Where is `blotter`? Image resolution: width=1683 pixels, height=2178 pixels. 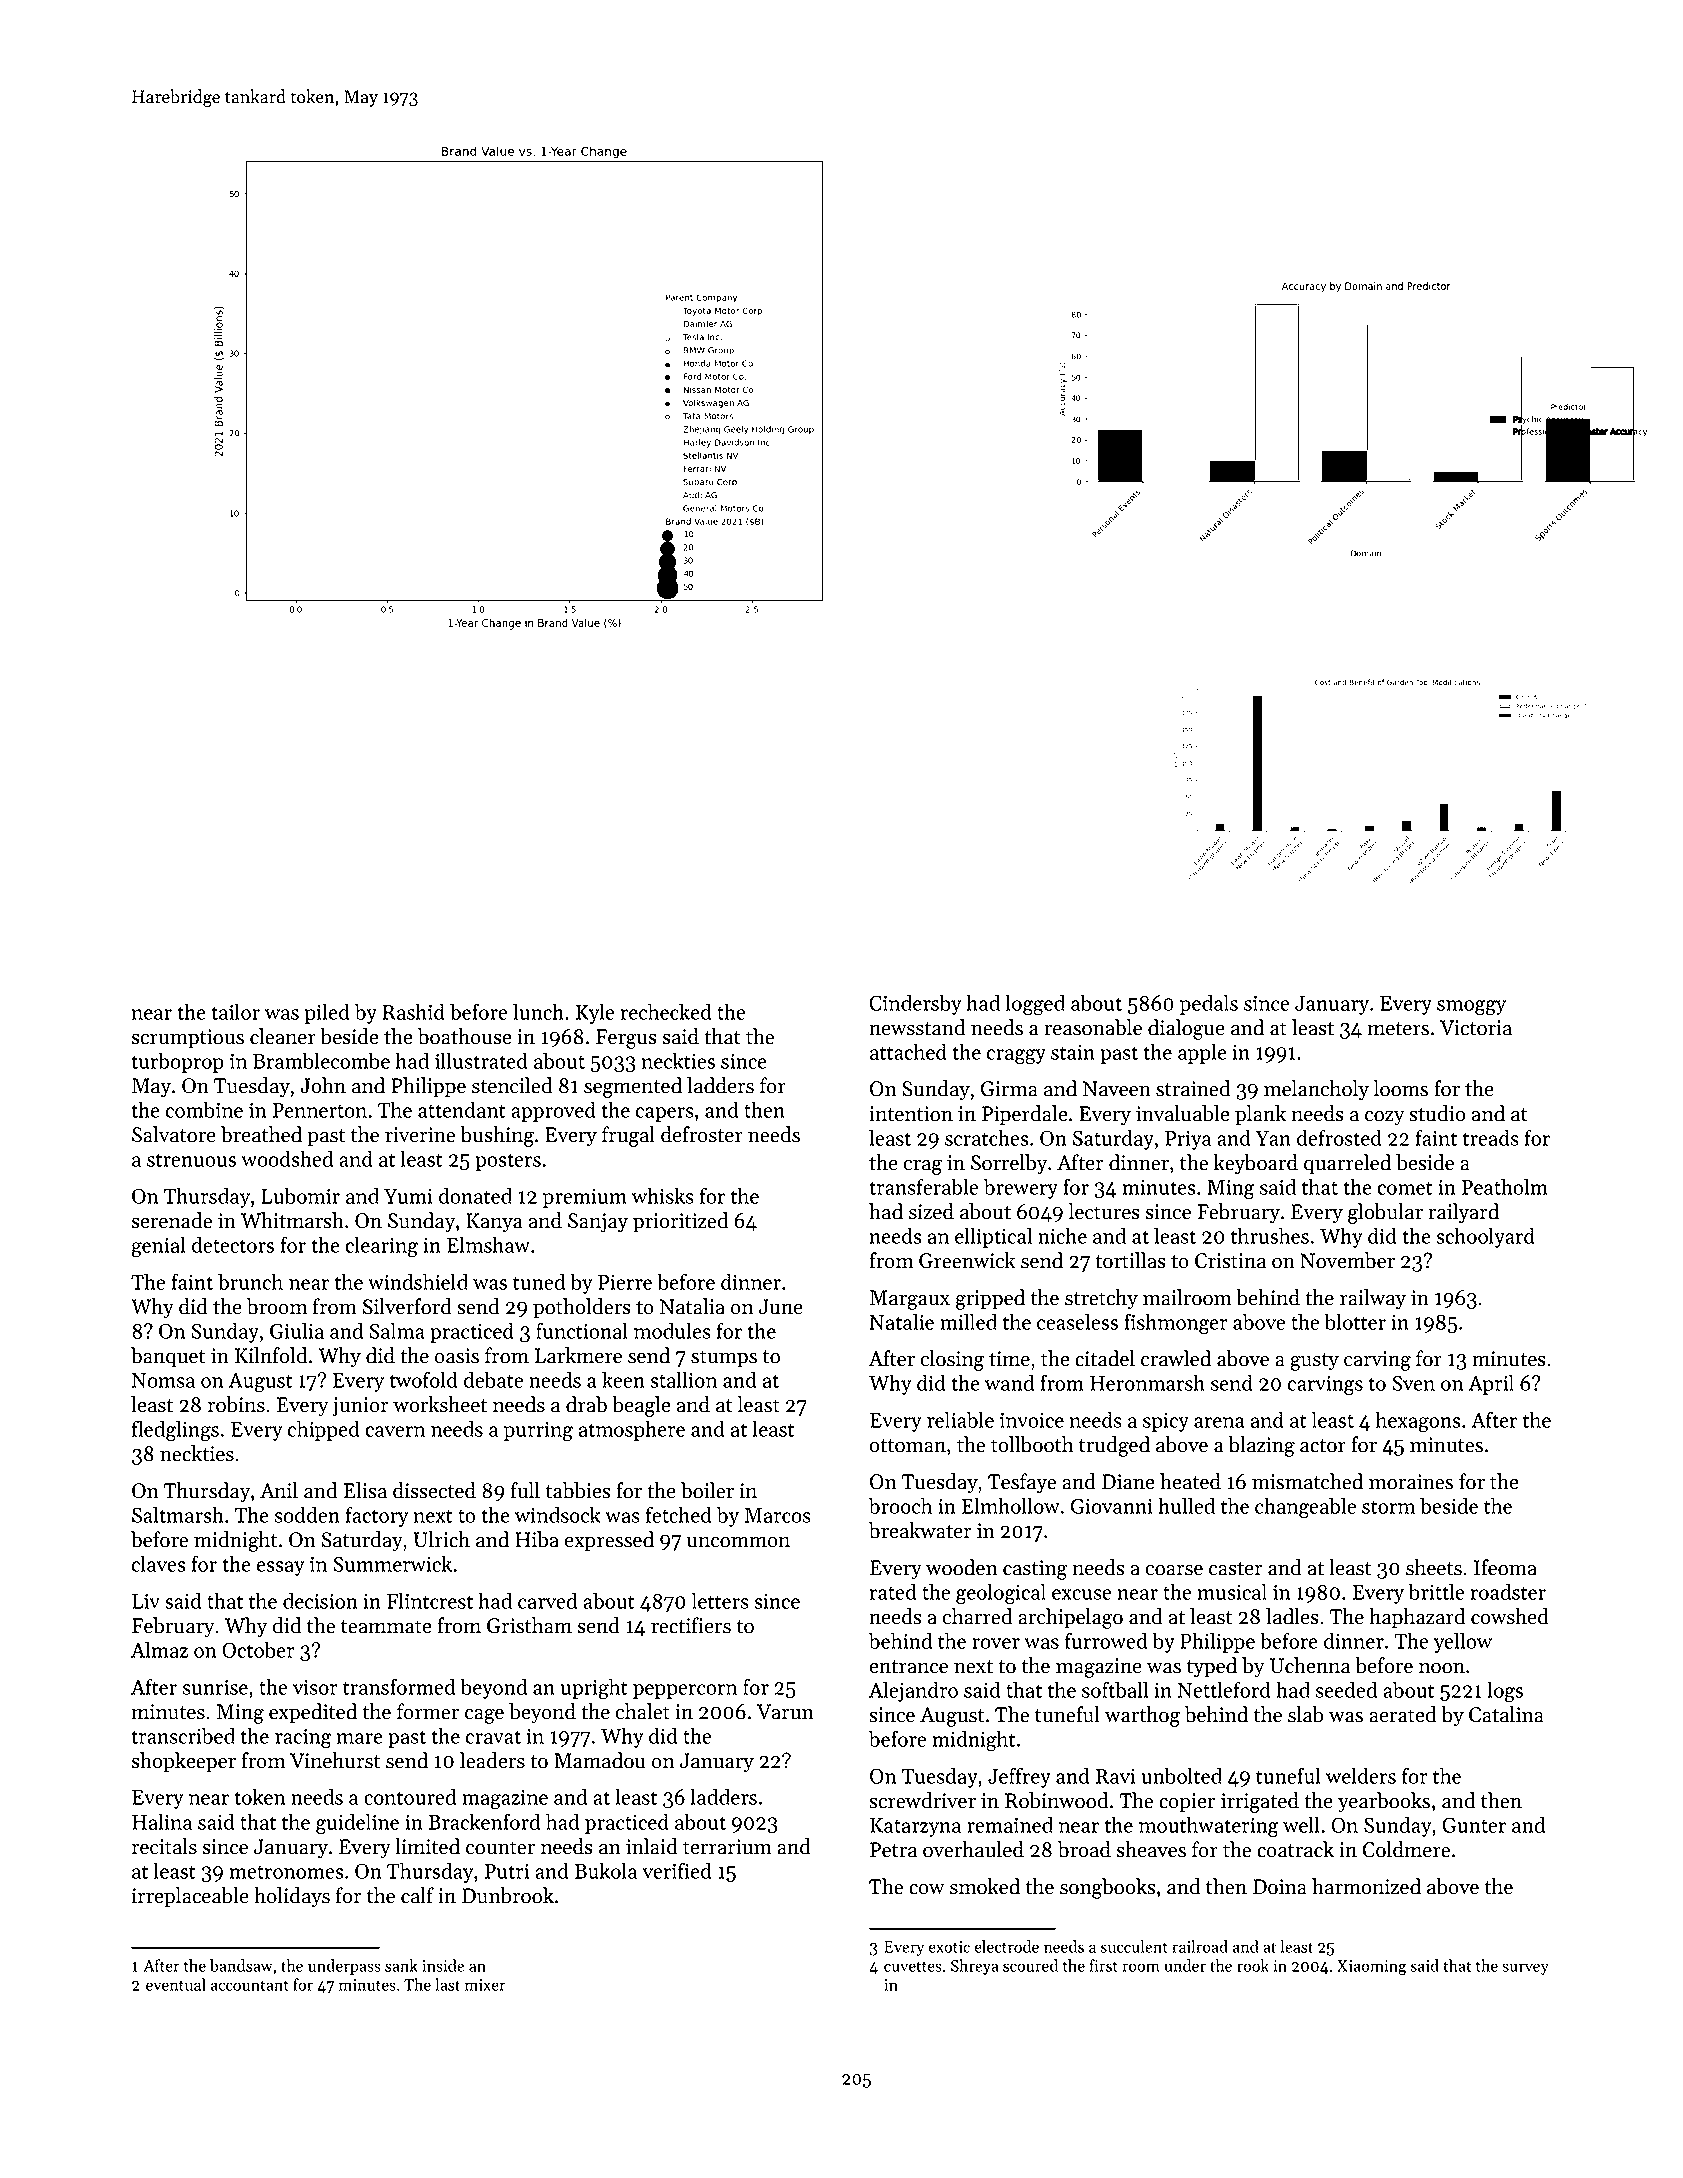 blotter is located at coordinates (1355, 1321).
